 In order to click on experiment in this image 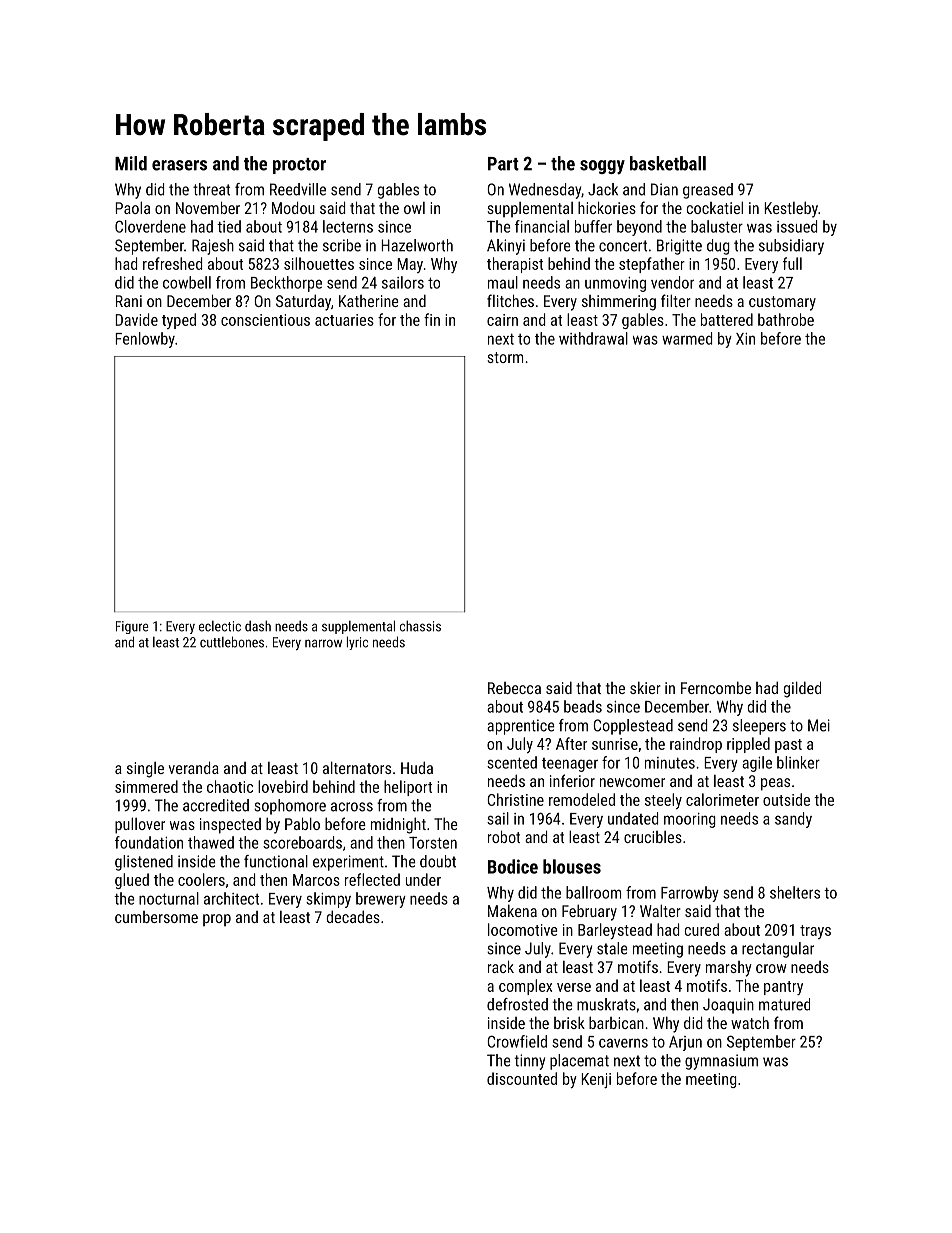, I will do `click(348, 863)`.
